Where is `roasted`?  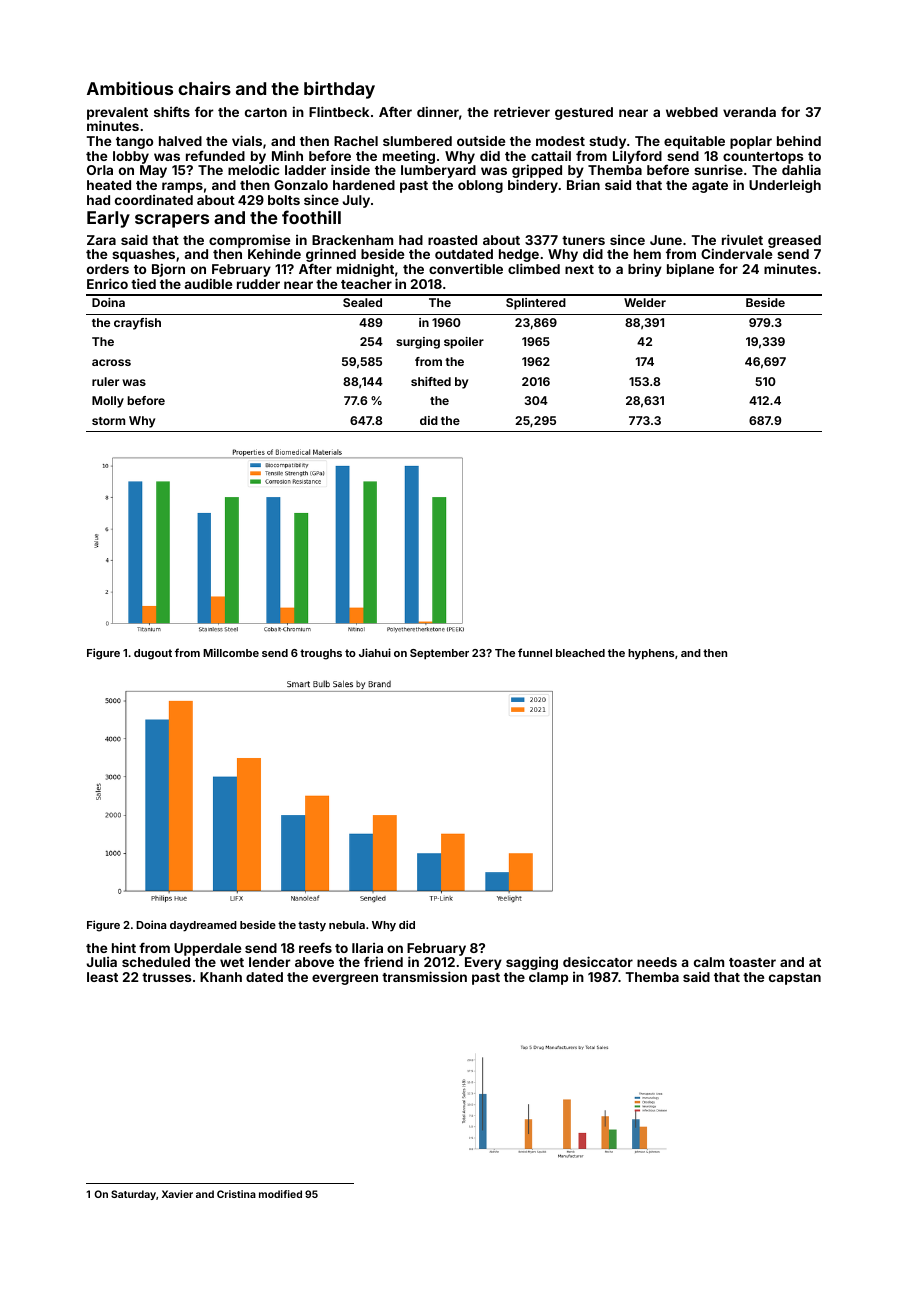 roasted is located at coordinates (452, 240).
